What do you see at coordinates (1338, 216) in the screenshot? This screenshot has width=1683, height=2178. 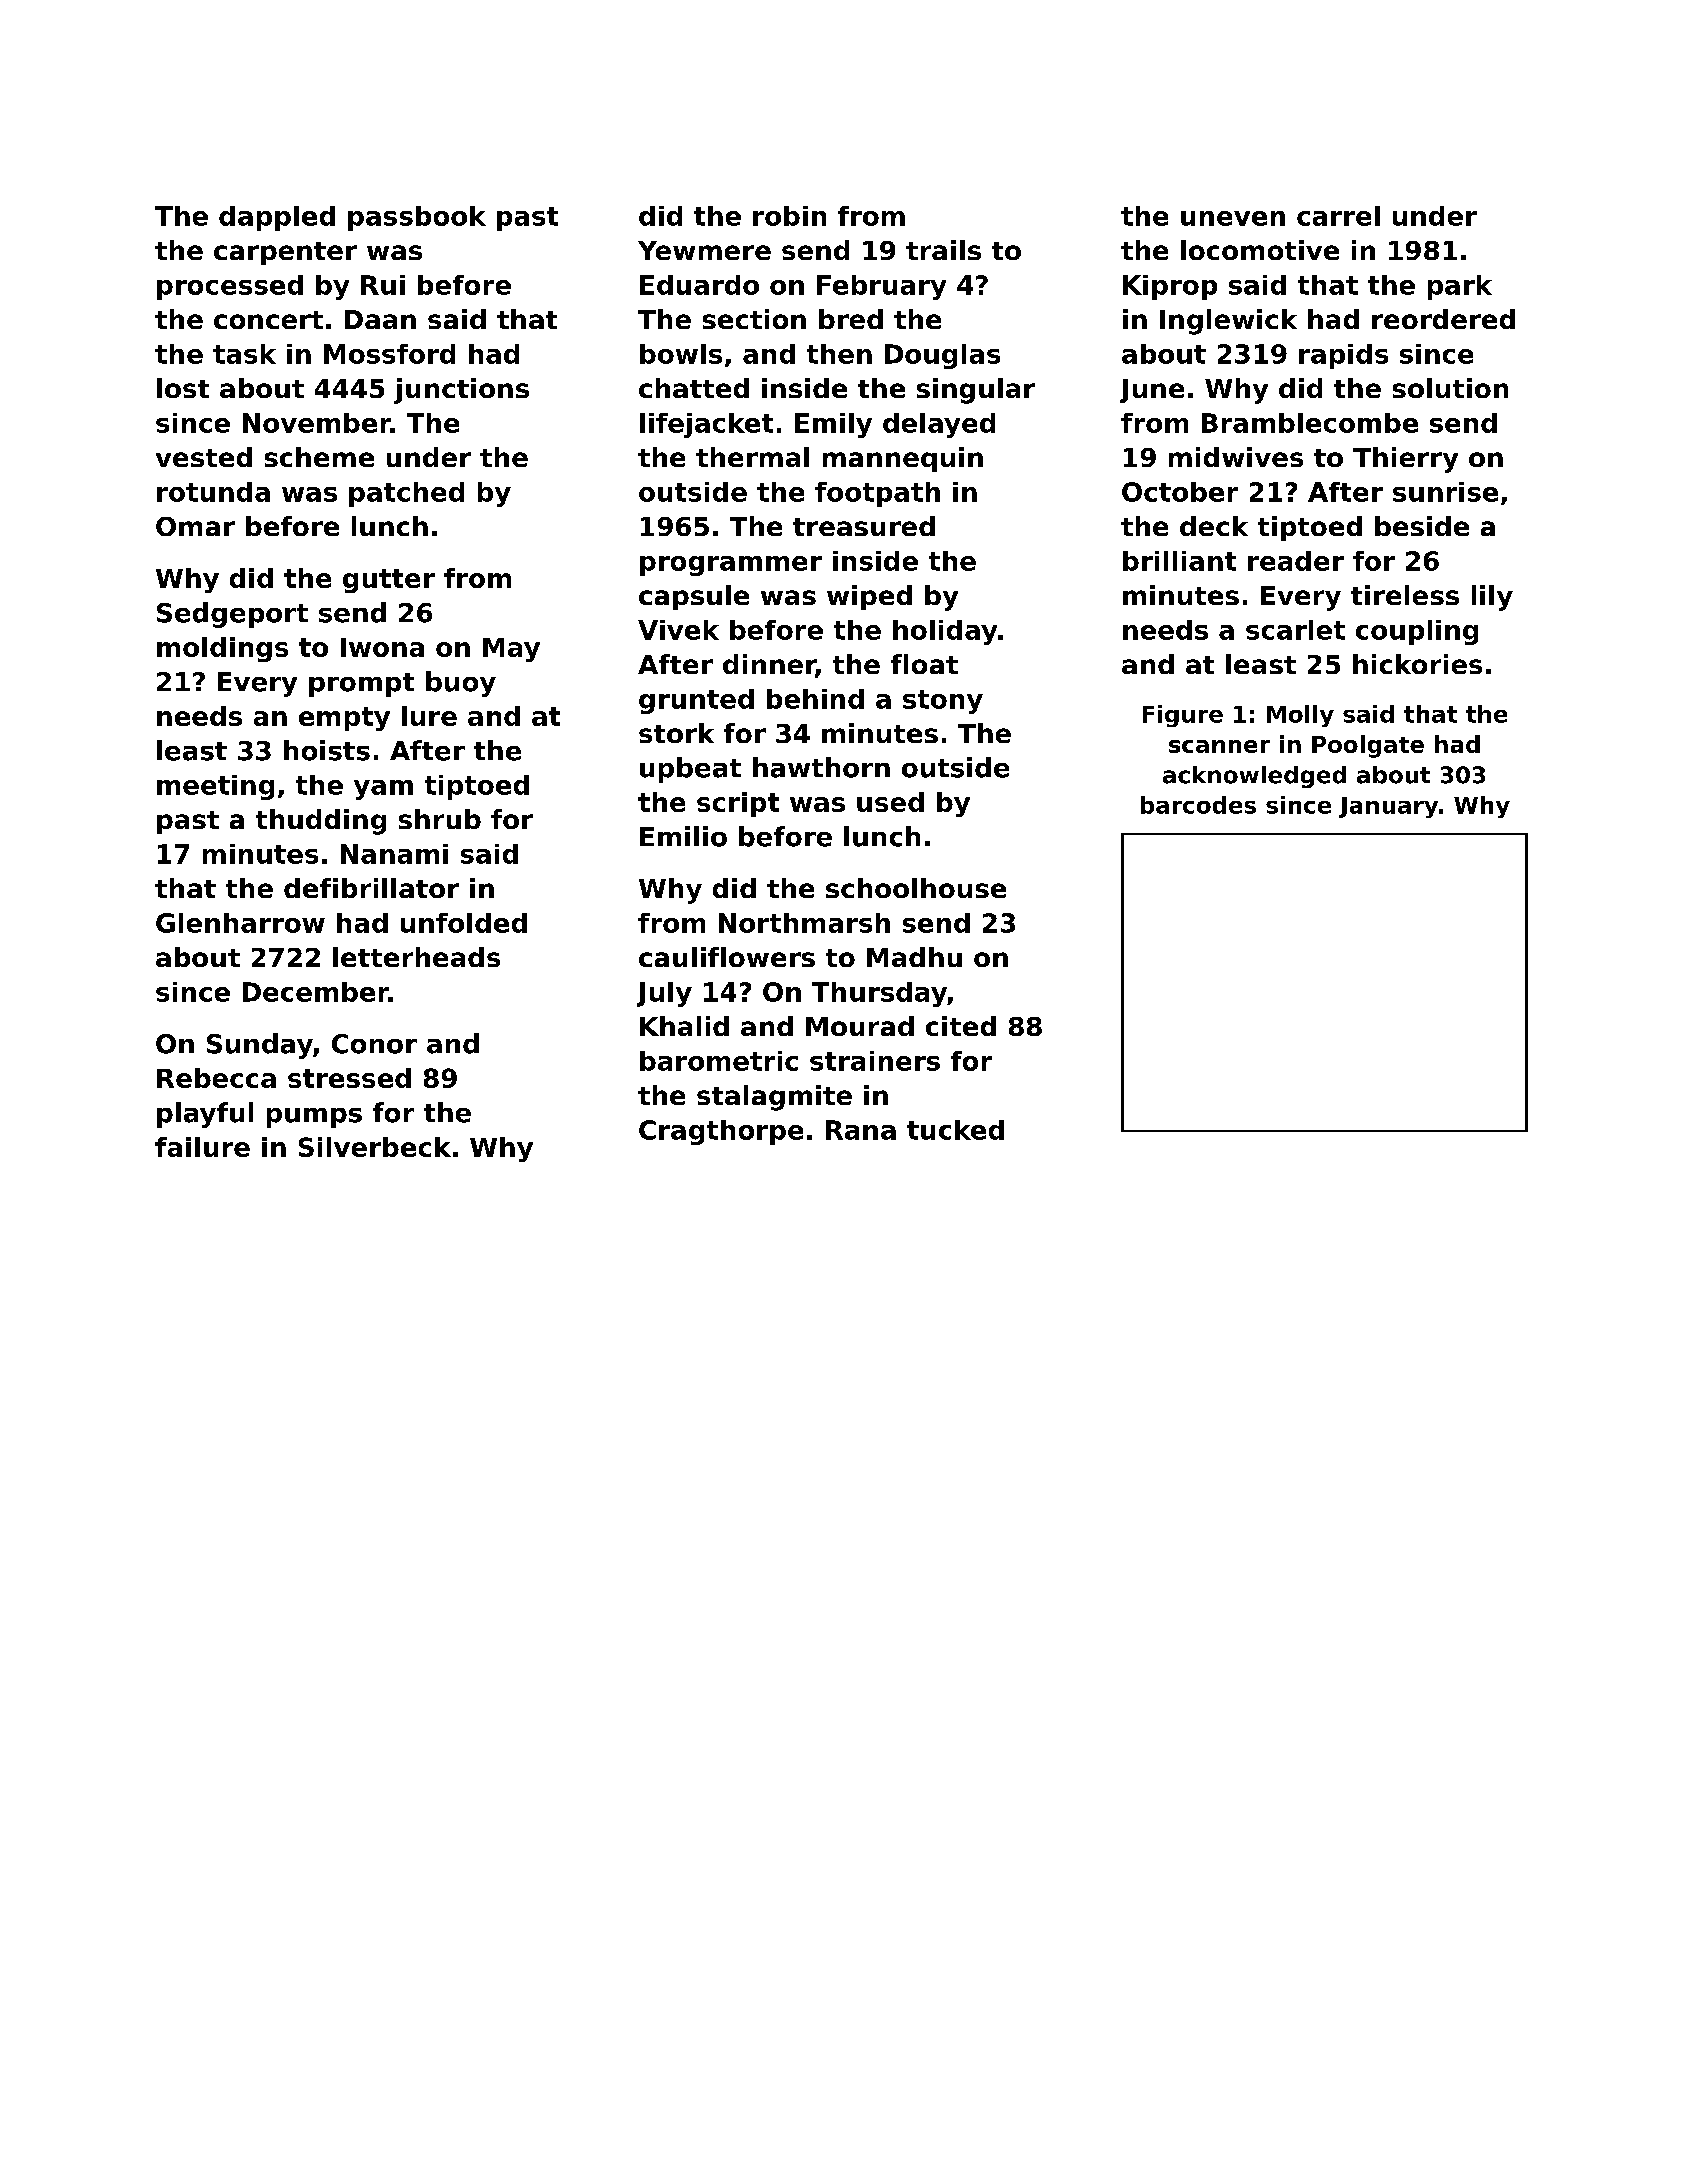 I see `carrel` at bounding box center [1338, 216].
